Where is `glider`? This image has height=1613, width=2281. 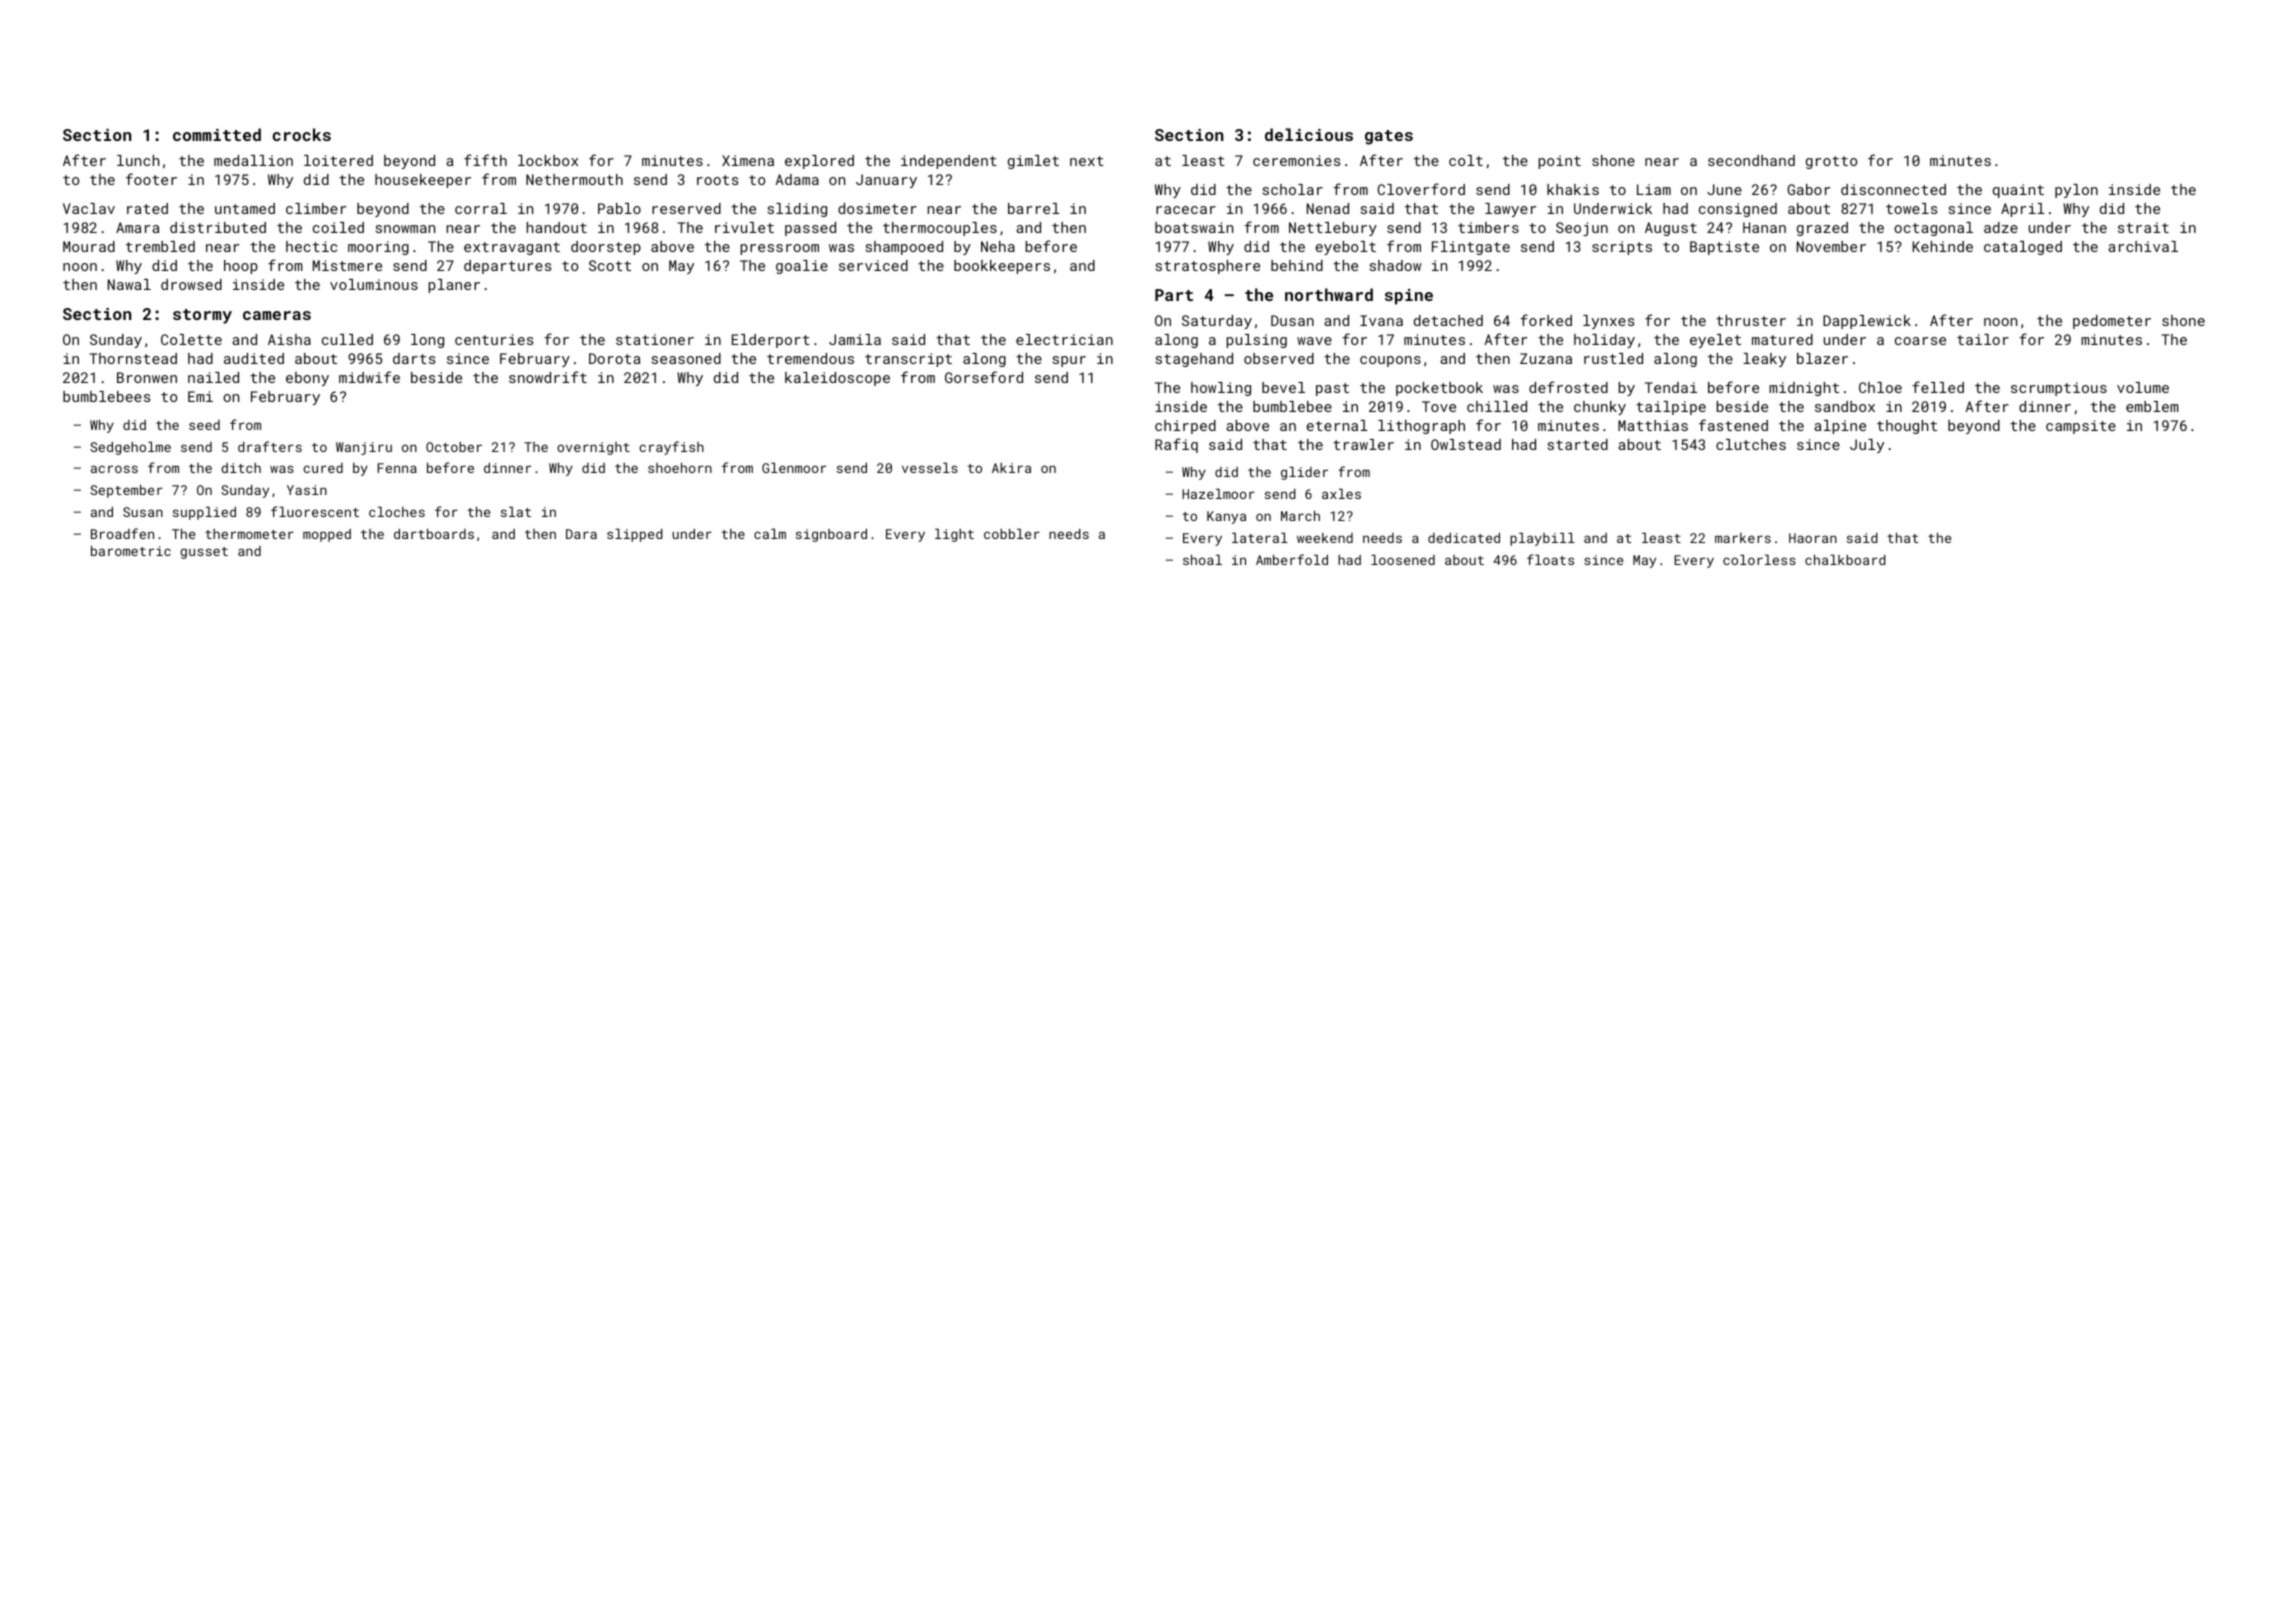
glider is located at coordinates (1304, 473).
